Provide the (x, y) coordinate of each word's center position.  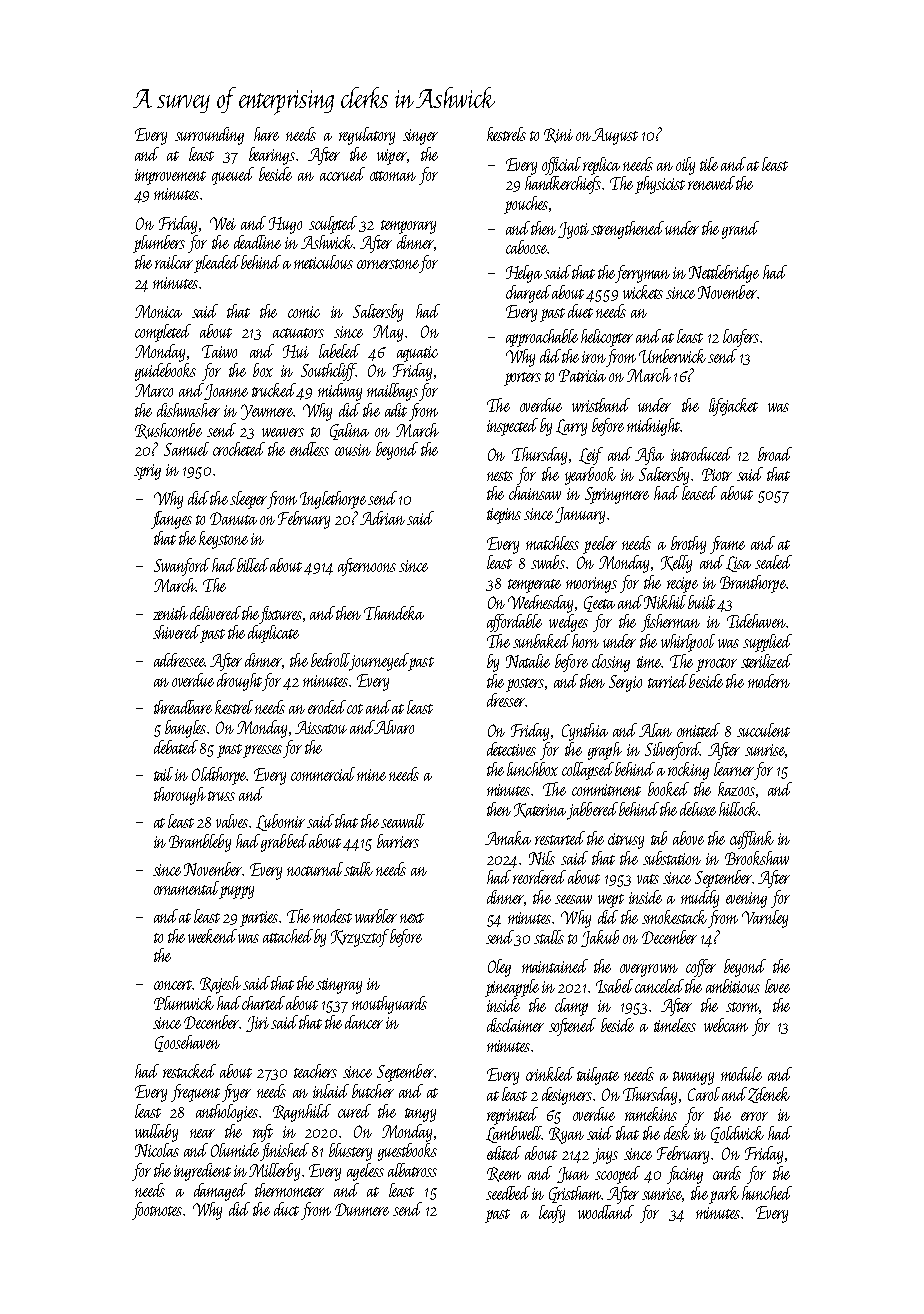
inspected (512, 427)
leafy (552, 1214)
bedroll (330, 661)
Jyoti (573, 230)
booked (668, 789)
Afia (649, 456)
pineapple (512, 988)
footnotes (157, 1211)
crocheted (239, 449)
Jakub (600, 938)
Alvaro (394, 727)
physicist (660, 185)
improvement (170, 177)
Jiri (257, 1024)
